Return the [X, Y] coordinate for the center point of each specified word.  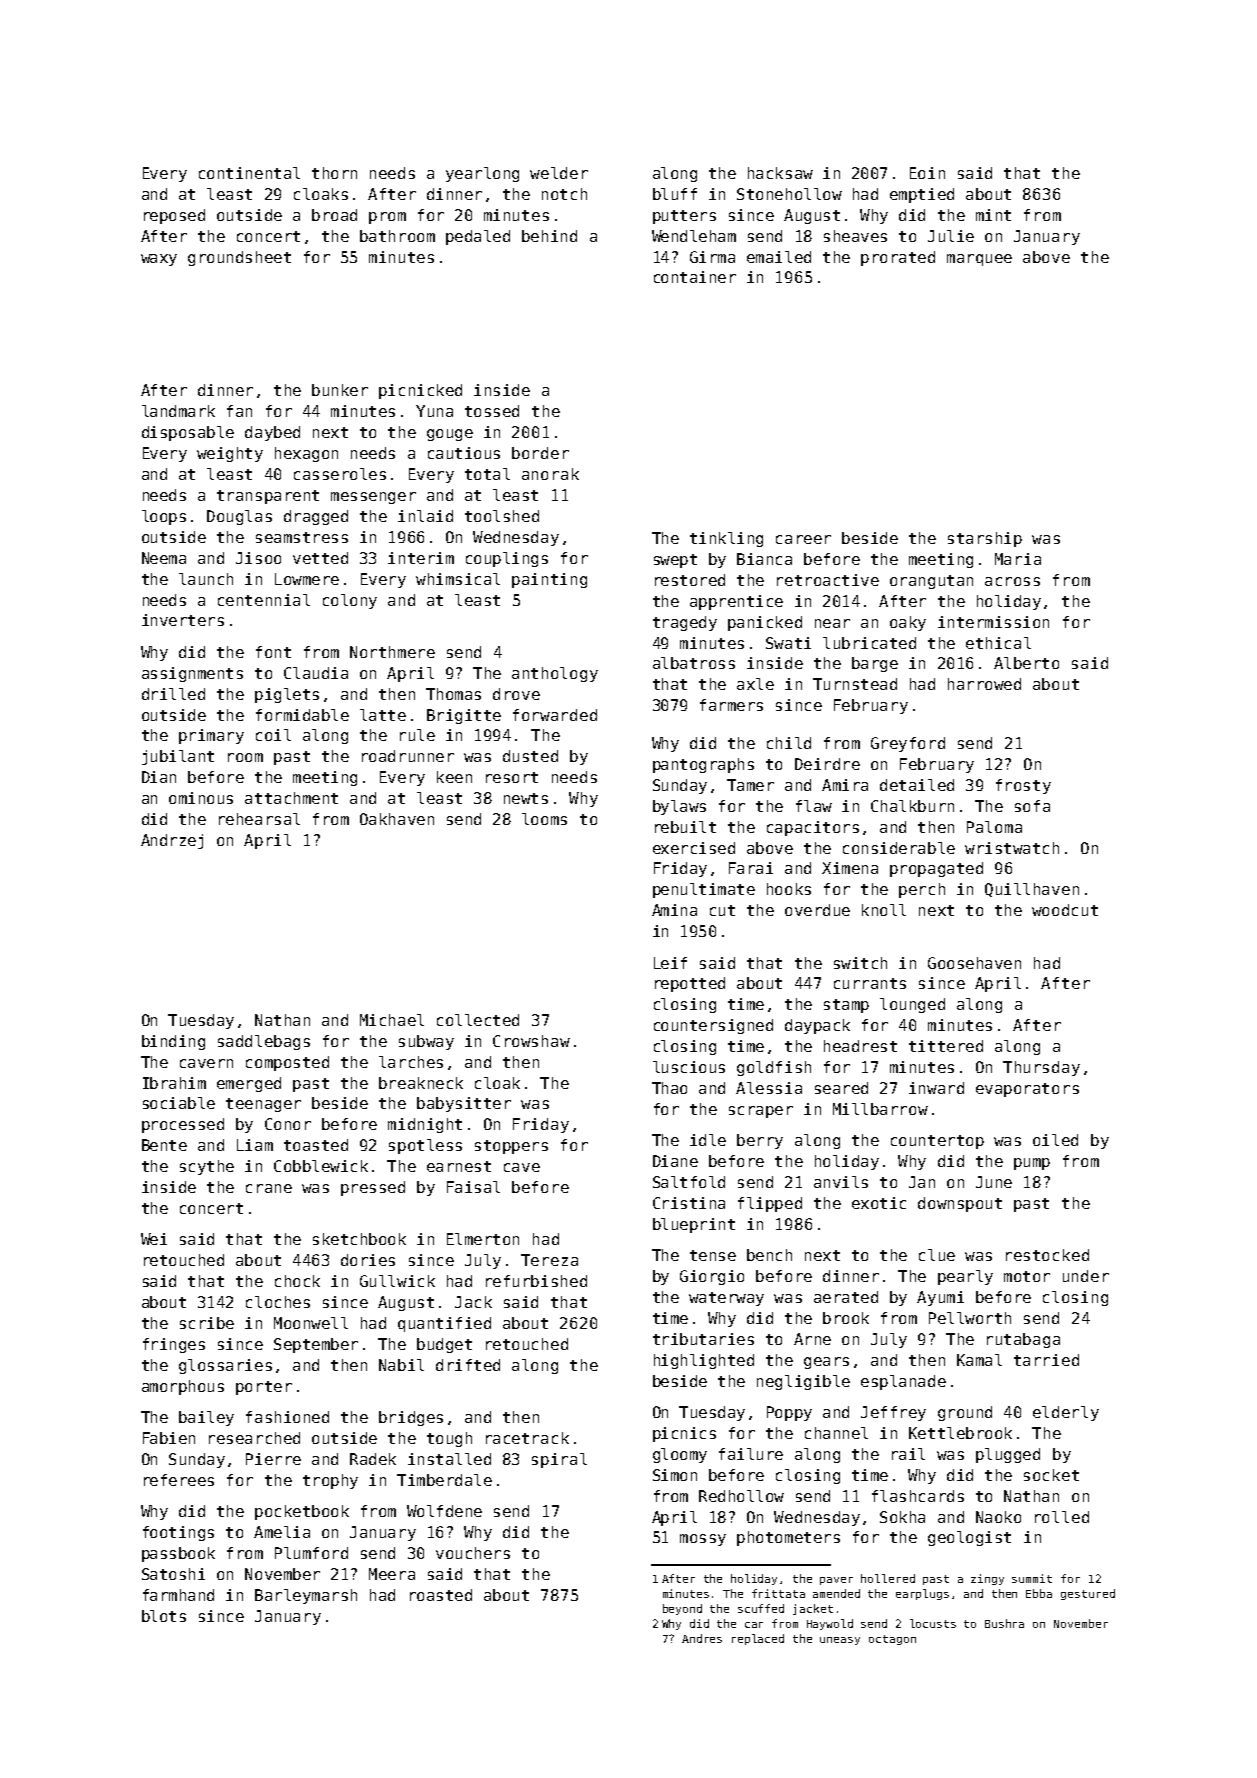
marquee [979, 260]
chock [297, 1281]
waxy [159, 260]
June [994, 1182]
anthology [555, 674]
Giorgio [712, 1277]
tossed [492, 411]
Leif [670, 963]
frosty [1023, 786]
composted [287, 1063]
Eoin [927, 173]
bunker [340, 390]
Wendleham [694, 236]
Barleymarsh [306, 1596]
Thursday [1041, 1068]
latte [383, 715]
